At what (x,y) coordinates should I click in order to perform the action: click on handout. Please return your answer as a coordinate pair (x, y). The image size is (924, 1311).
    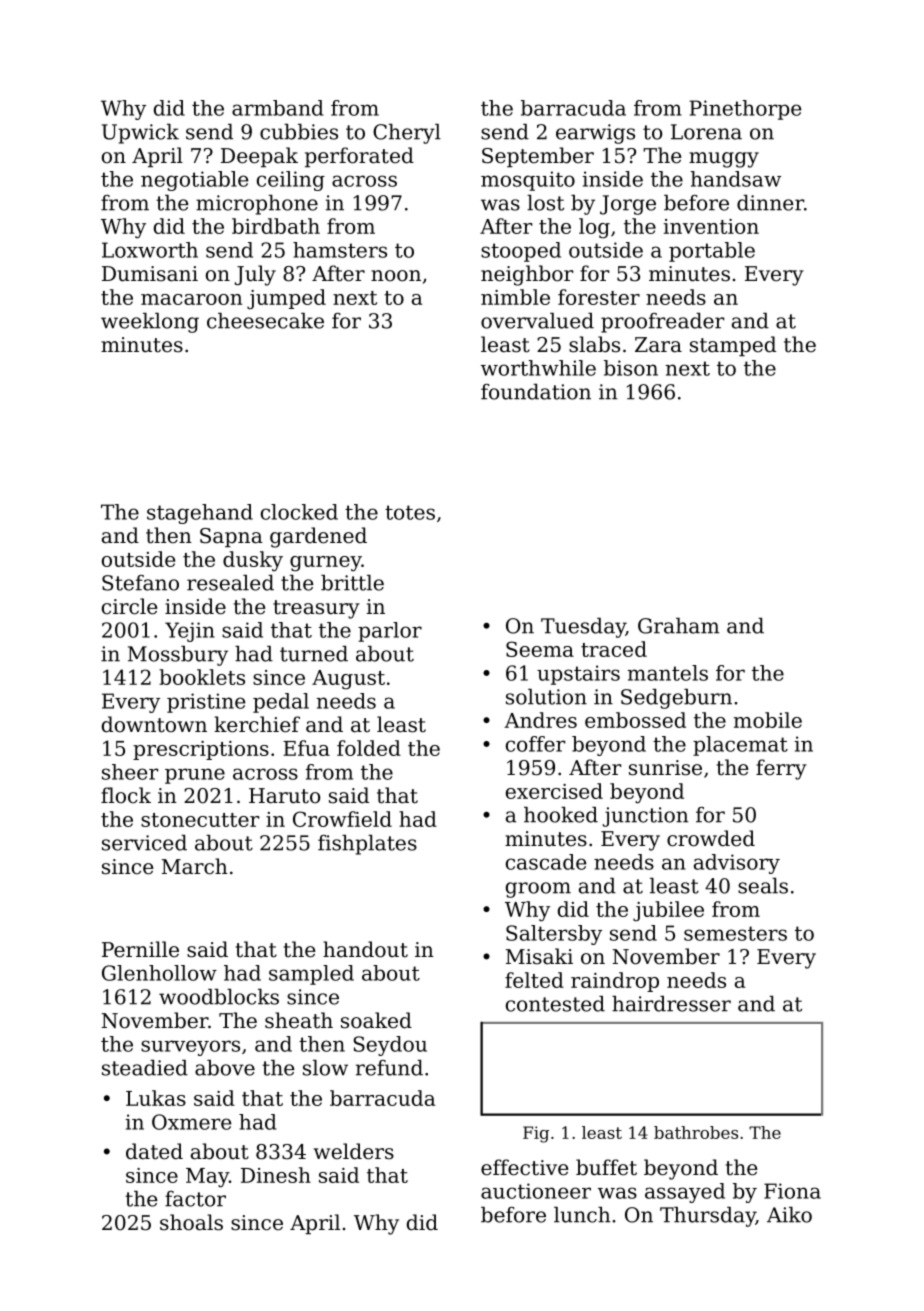
    Looking at the image, I should click on (365, 949).
